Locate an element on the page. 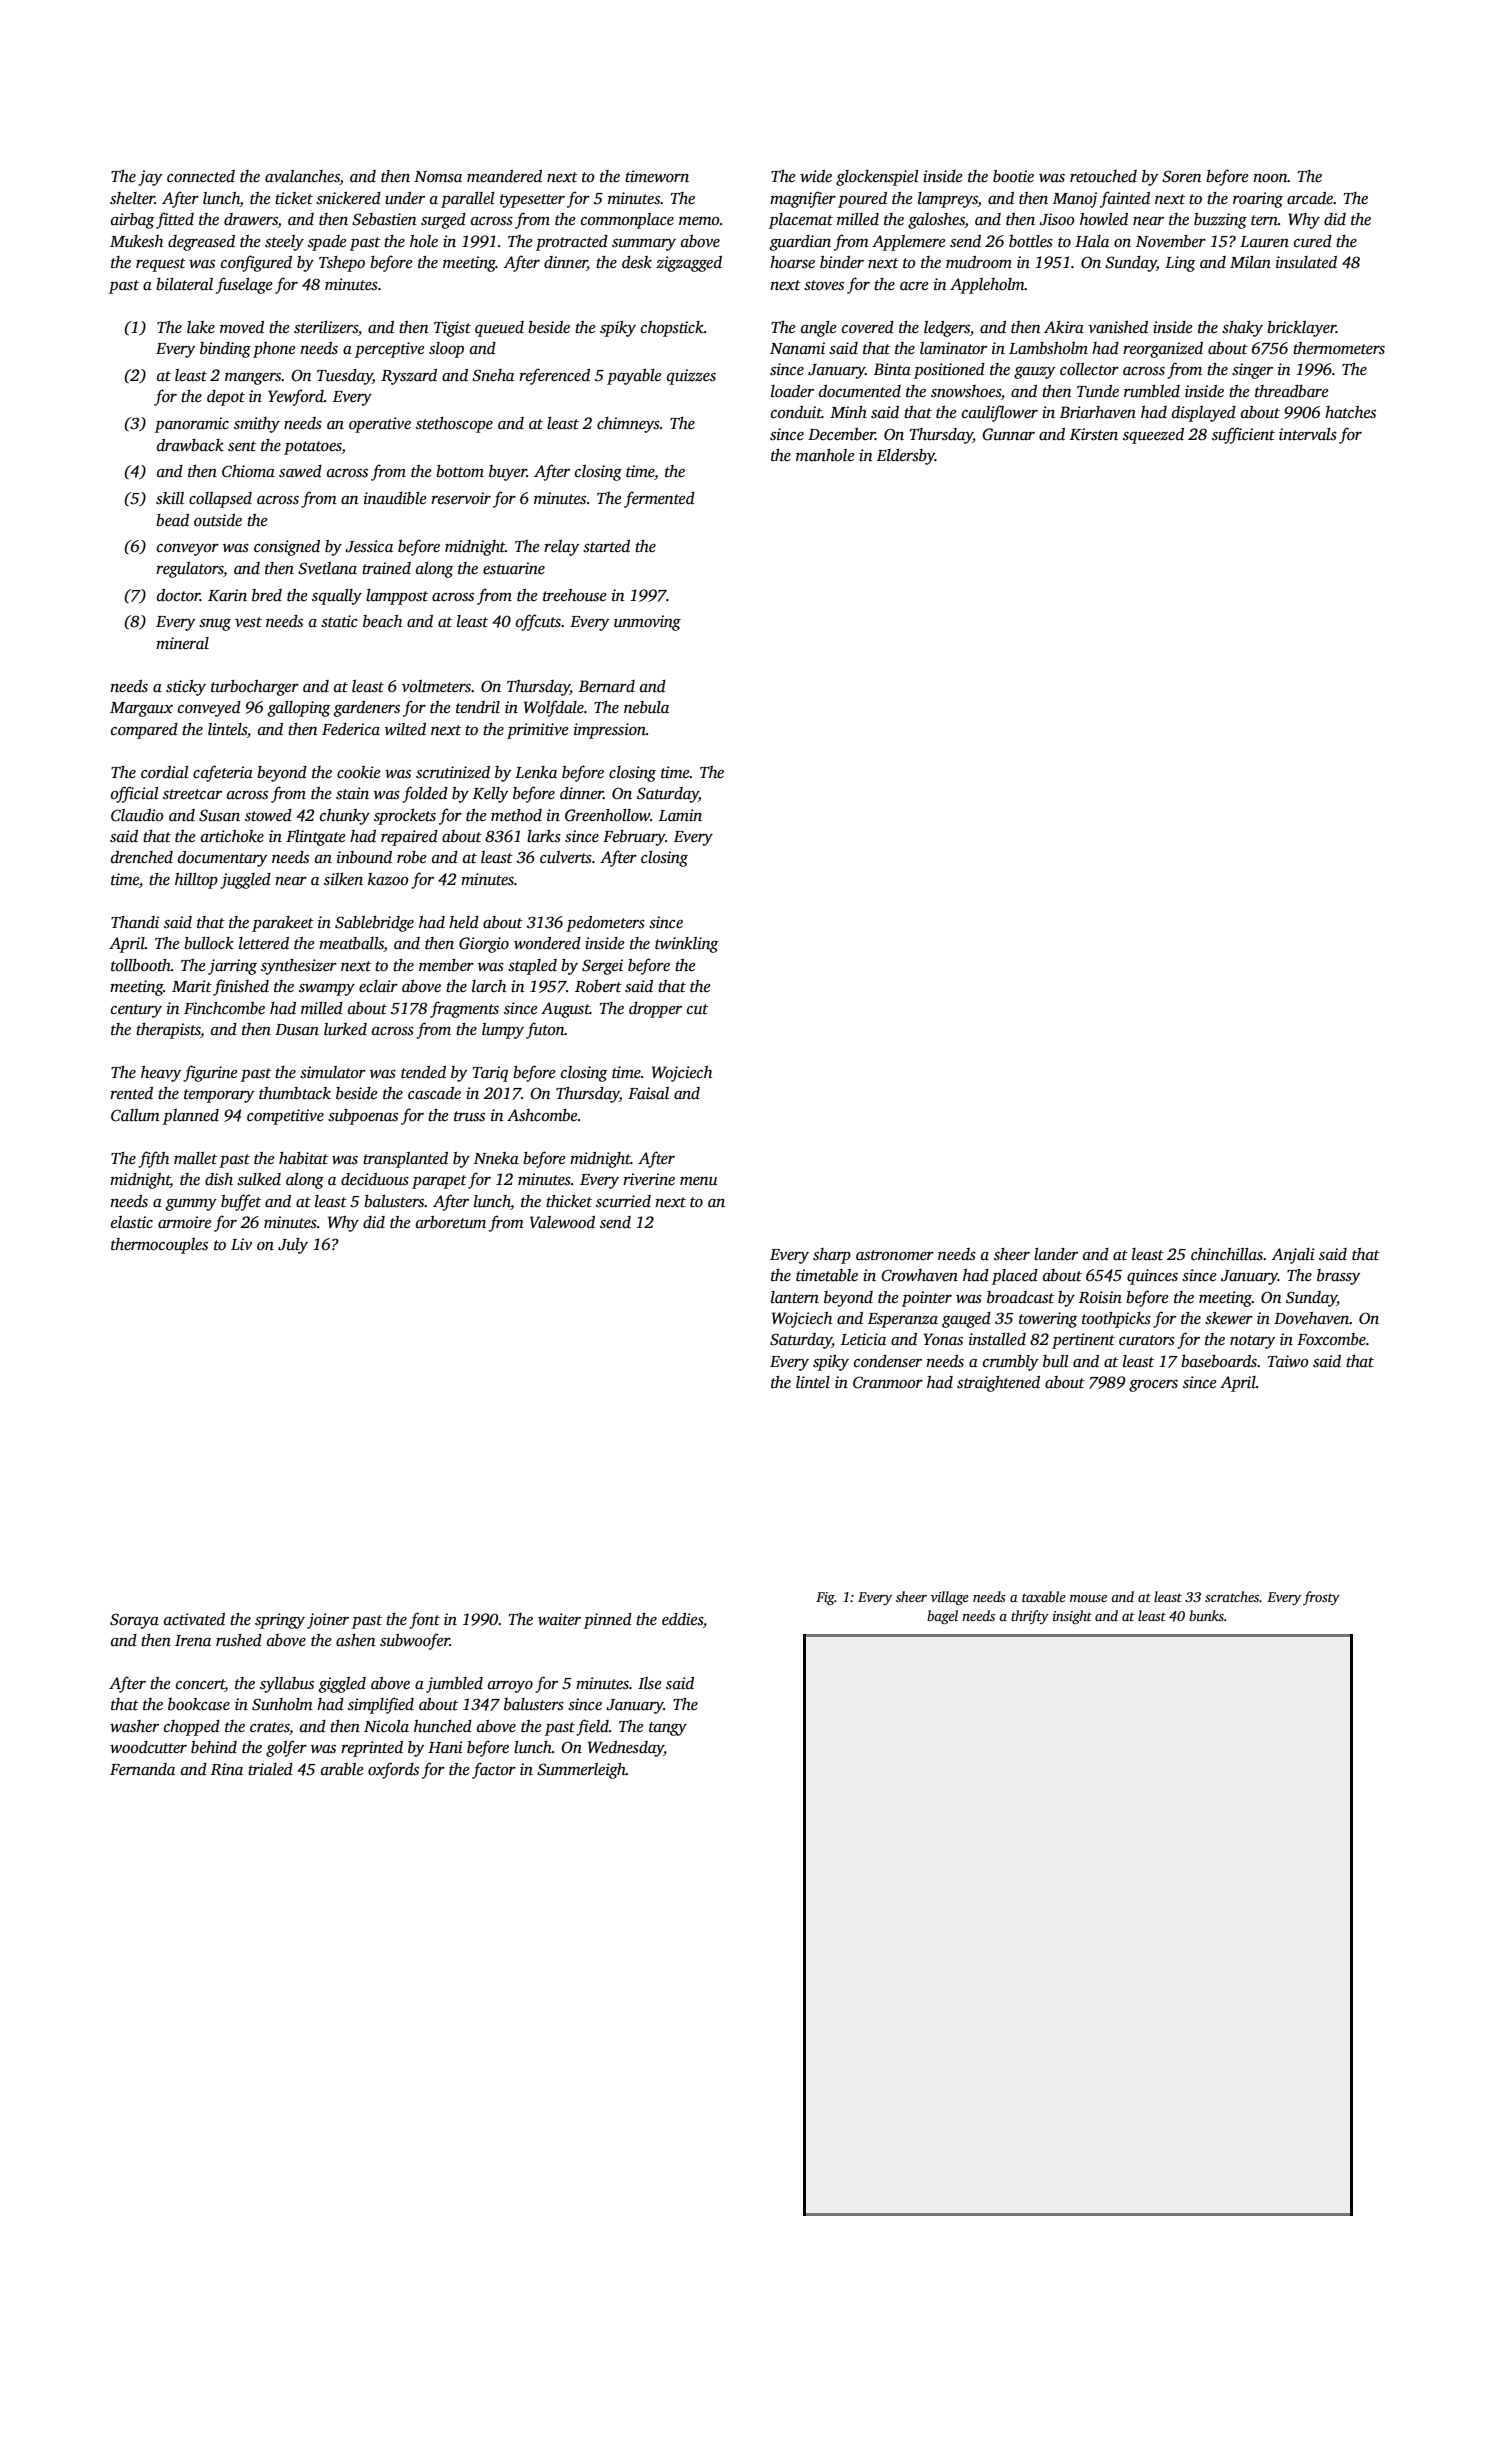 This image has width=1496, height=2464. retouched is located at coordinates (1103, 176).
